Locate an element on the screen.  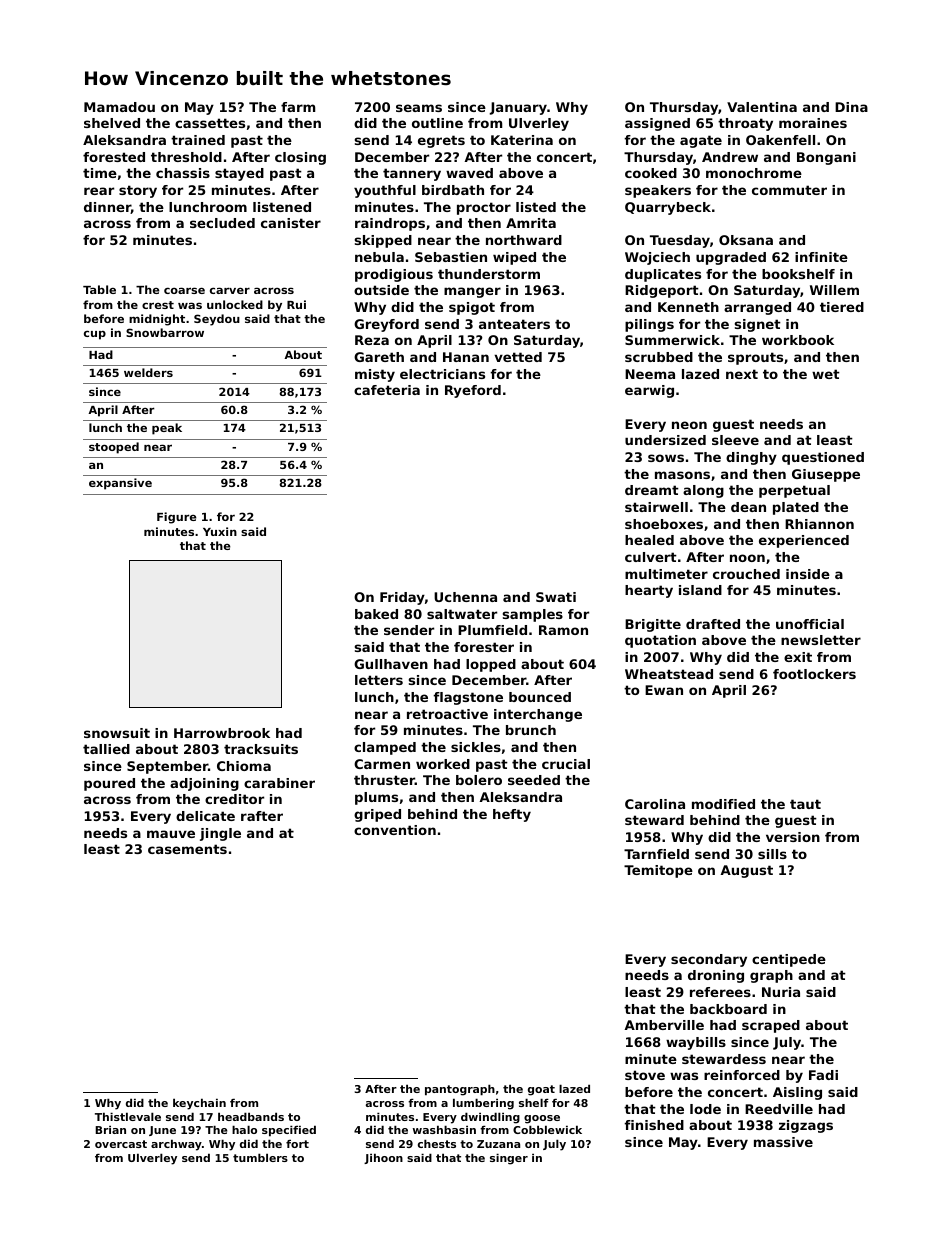
welders is located at coordinates (148, 372).
